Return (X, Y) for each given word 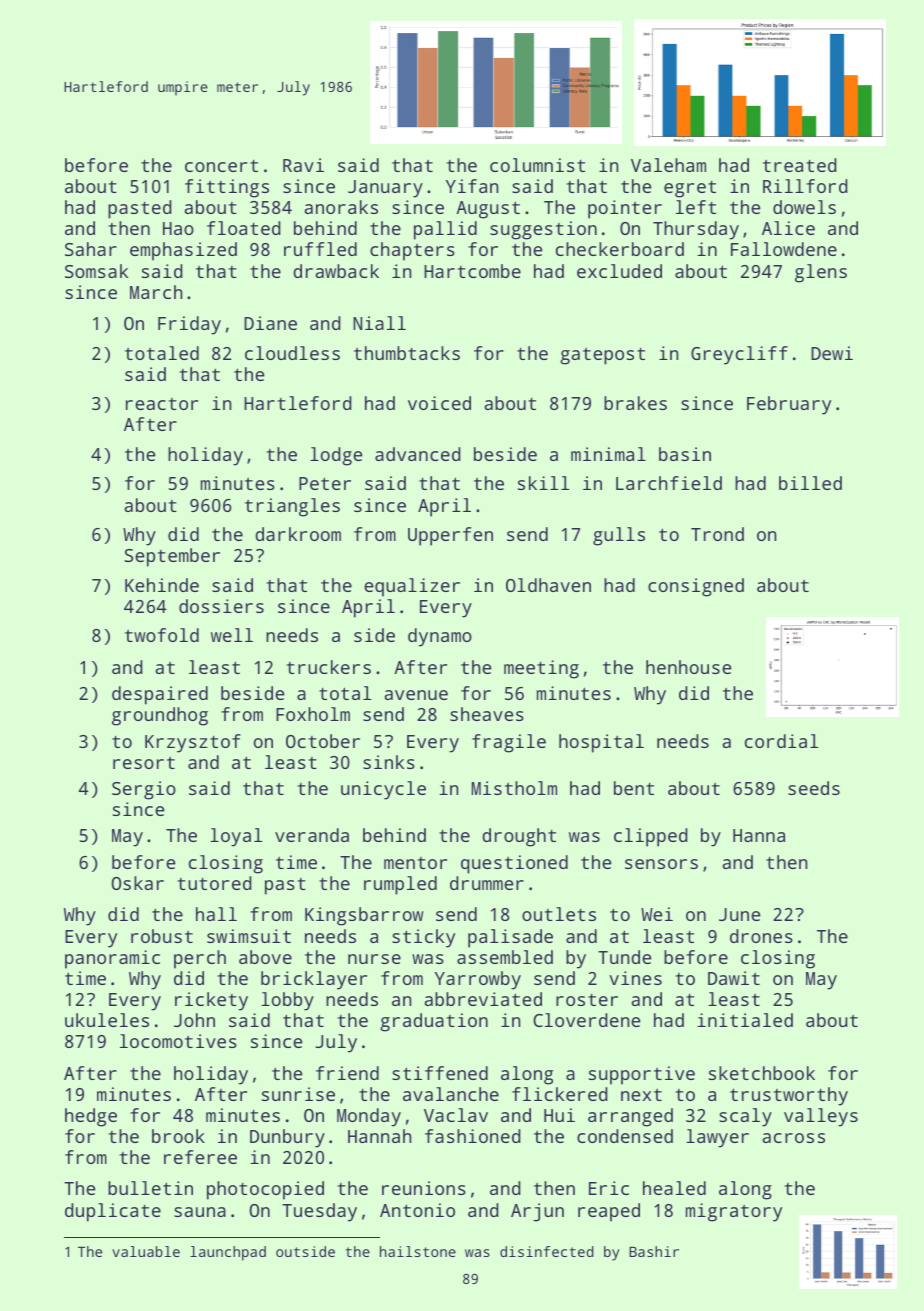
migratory (734, 1212)
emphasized (183, 251)
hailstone (418, 1251)
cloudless (292, 353)
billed (810, 483)
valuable (146, 1251)
